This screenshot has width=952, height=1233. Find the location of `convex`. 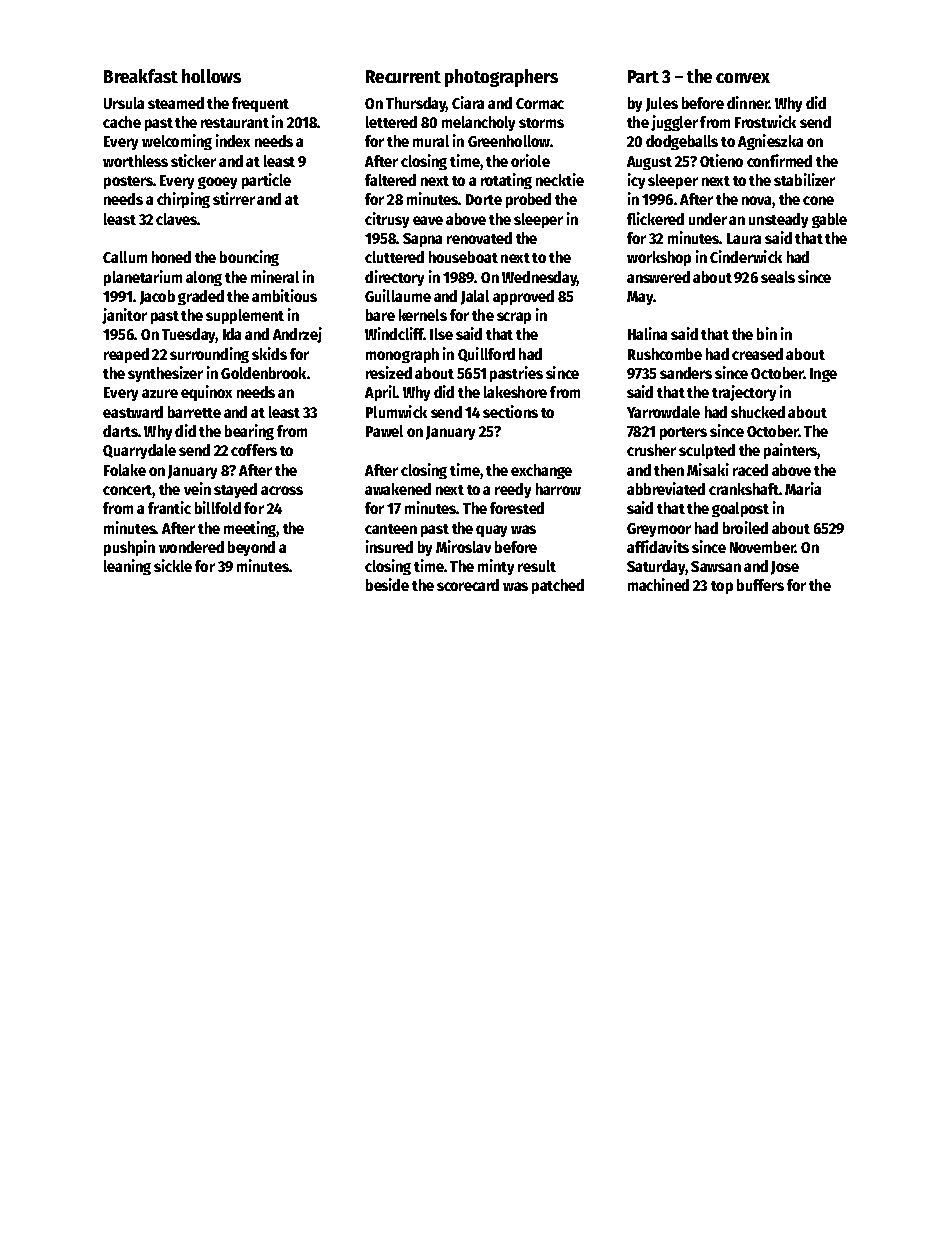

convex is located at coordinates (743, 78).
